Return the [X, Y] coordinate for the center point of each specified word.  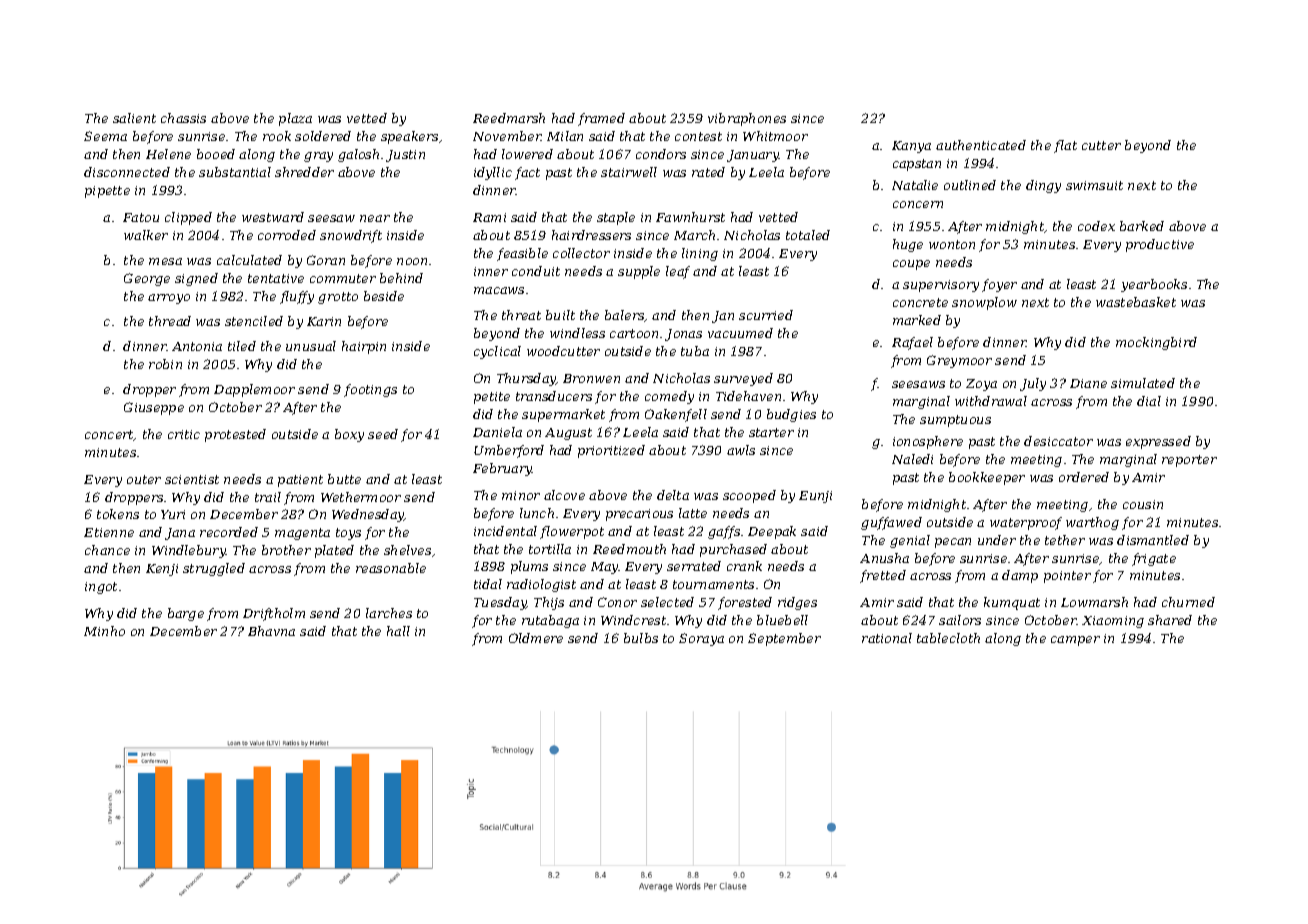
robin [165, 364]
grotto [338, 298]
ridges [797, 603]
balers [625, 316]
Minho [104, 631]
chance [107, 550]
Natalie [915, 185]
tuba [695, 351]
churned [1188, 602]
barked [1142, 226]
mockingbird [1156, 343]
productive [1160, 245]
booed [216, 154]
